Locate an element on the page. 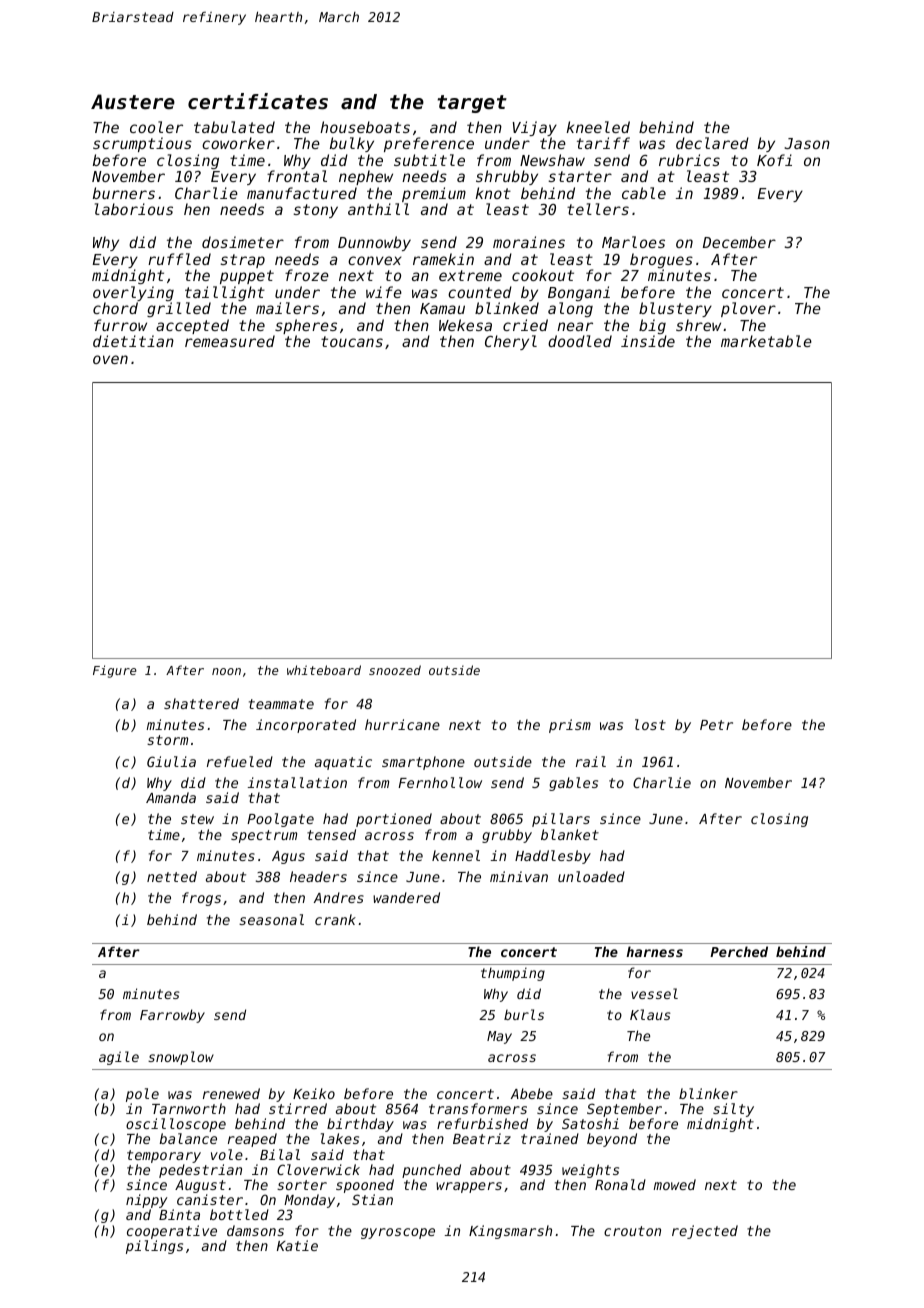  remeasured is located at coordinates (230, 341).
